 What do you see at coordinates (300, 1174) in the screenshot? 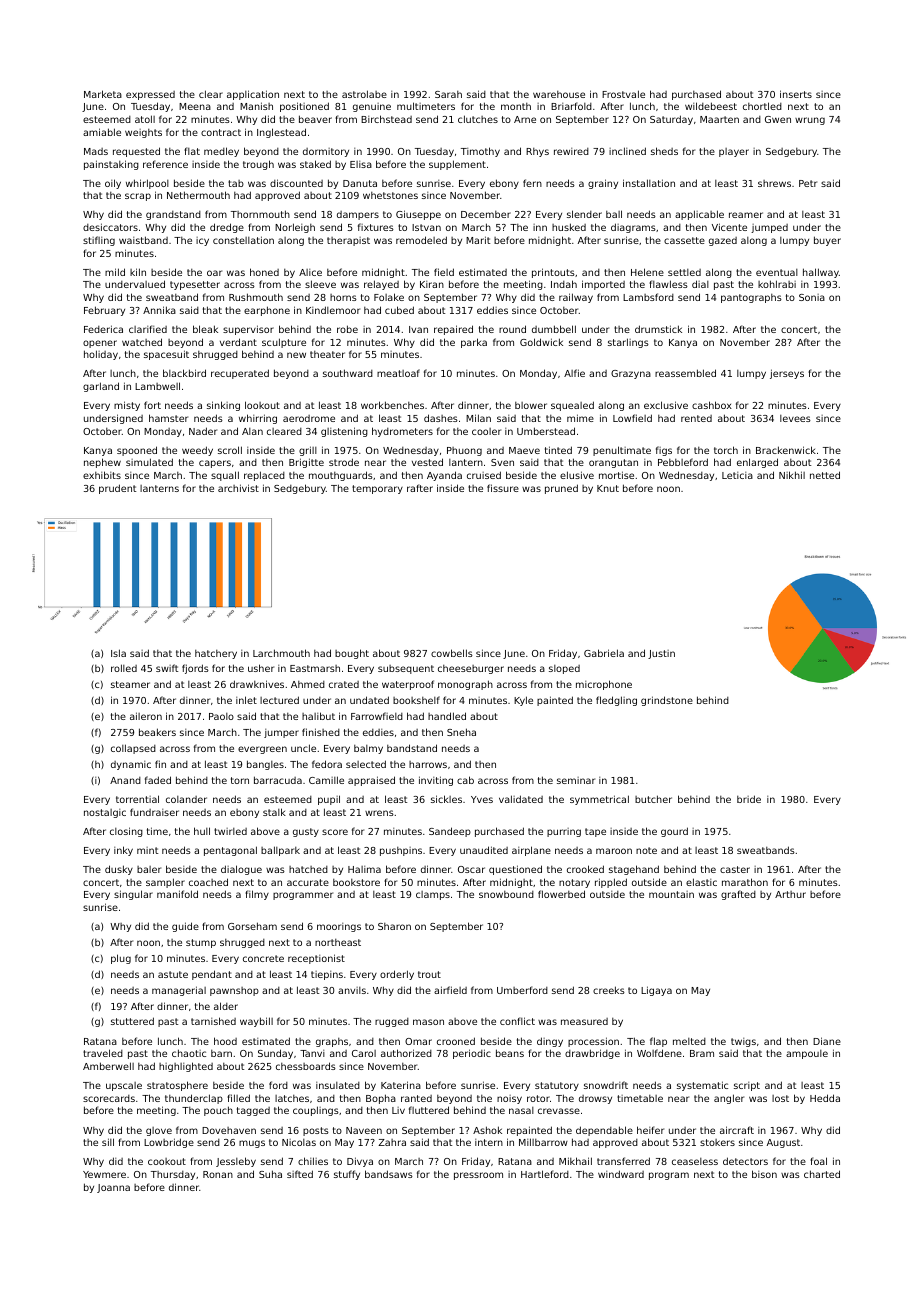
I see `sifted` at bounding box center [300, 1174].
